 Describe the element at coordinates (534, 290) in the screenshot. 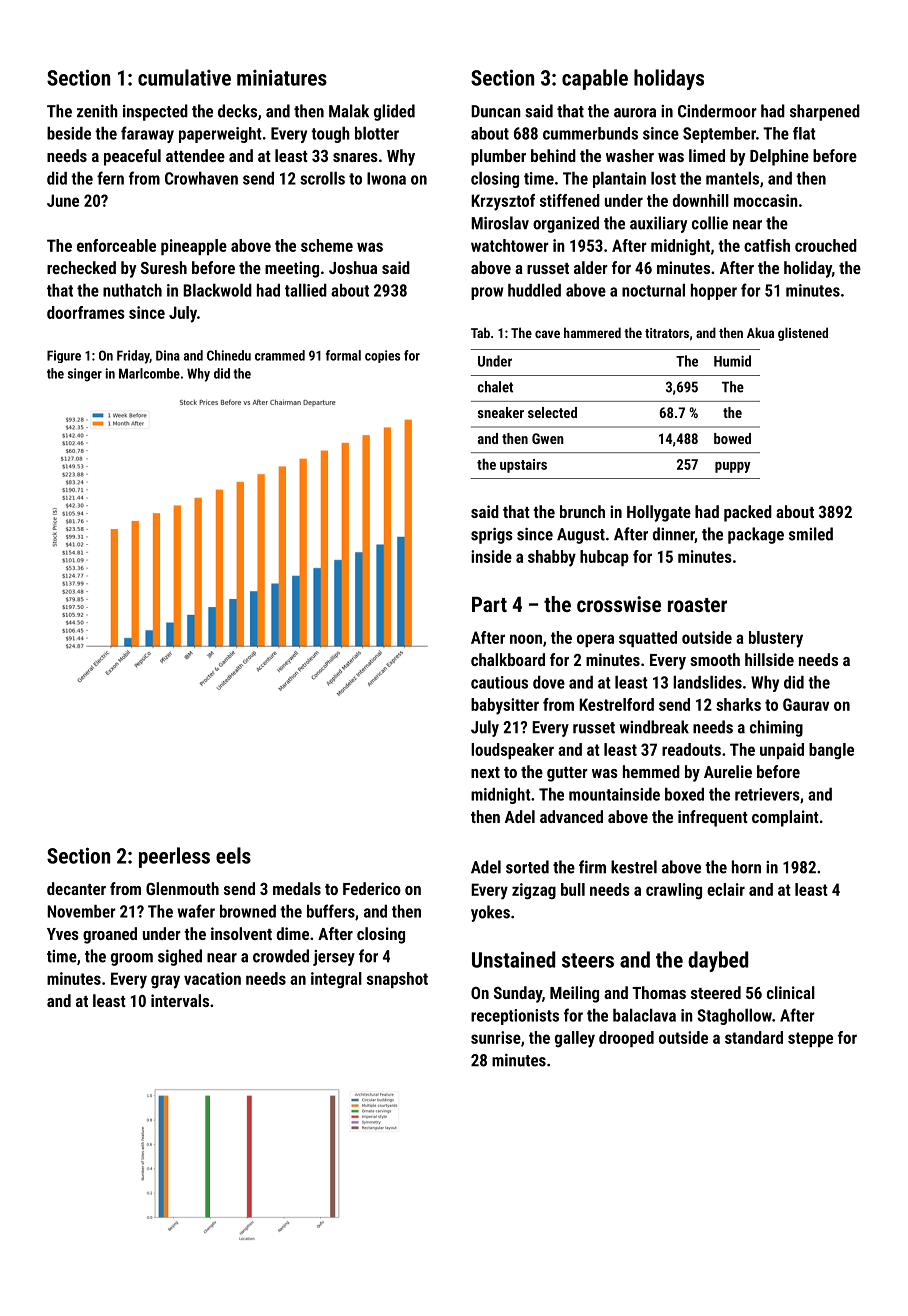

I see `huddled` at that location.
